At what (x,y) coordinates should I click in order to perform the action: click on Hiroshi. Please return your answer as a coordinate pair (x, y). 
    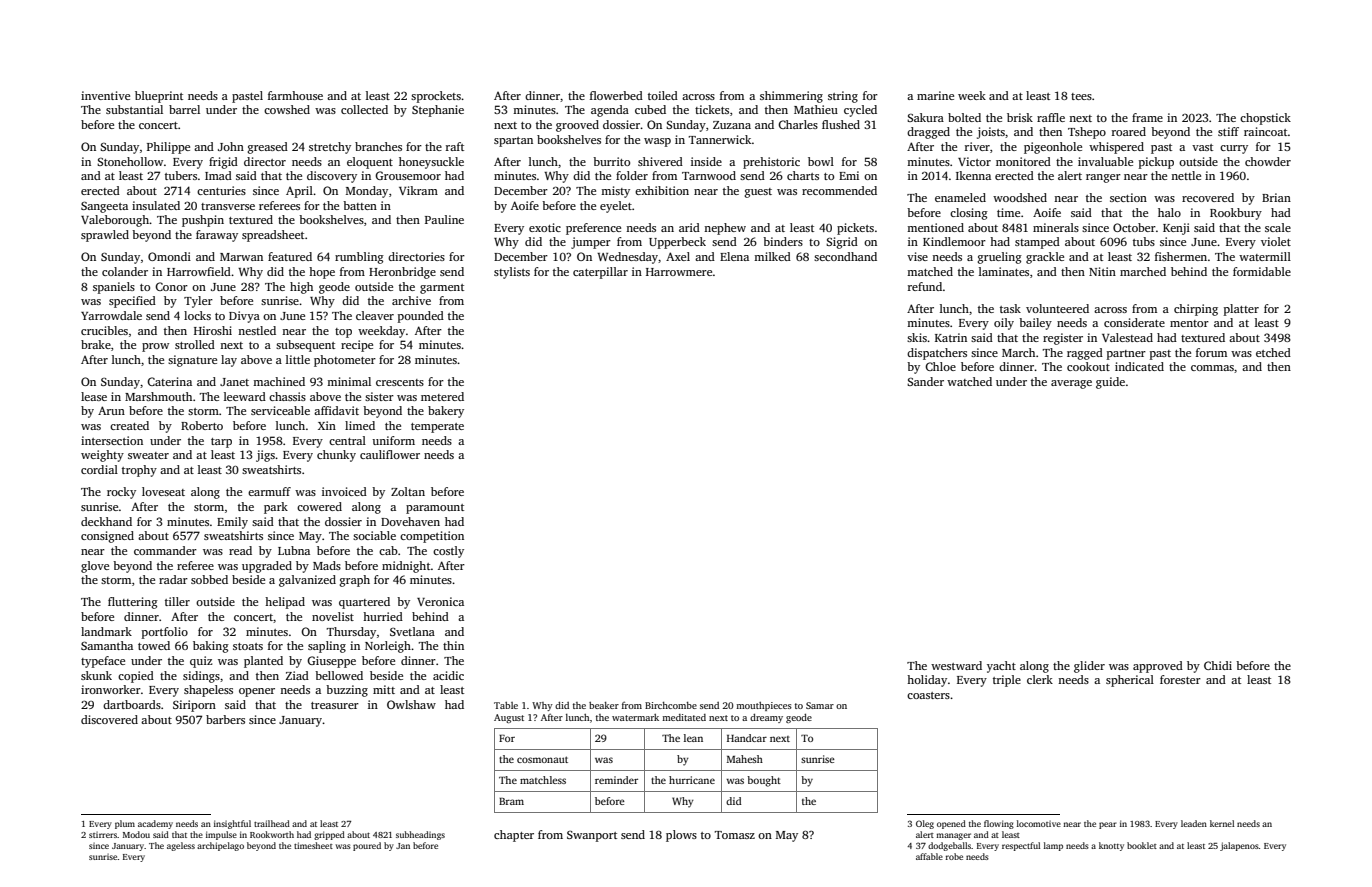
    Looking at the image, I should click on (213, 330).
